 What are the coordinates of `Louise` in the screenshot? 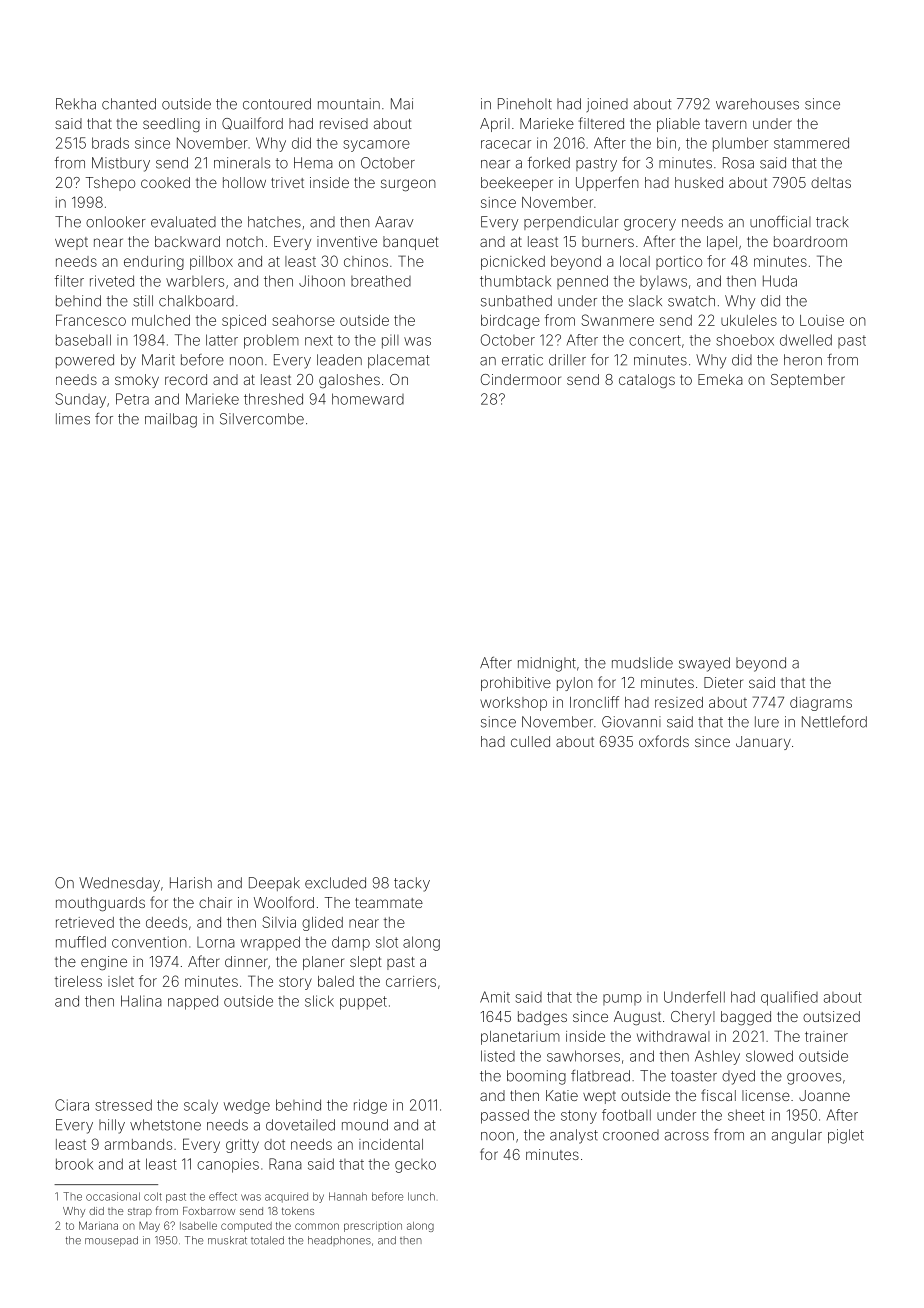 It's located at (822, 320).
